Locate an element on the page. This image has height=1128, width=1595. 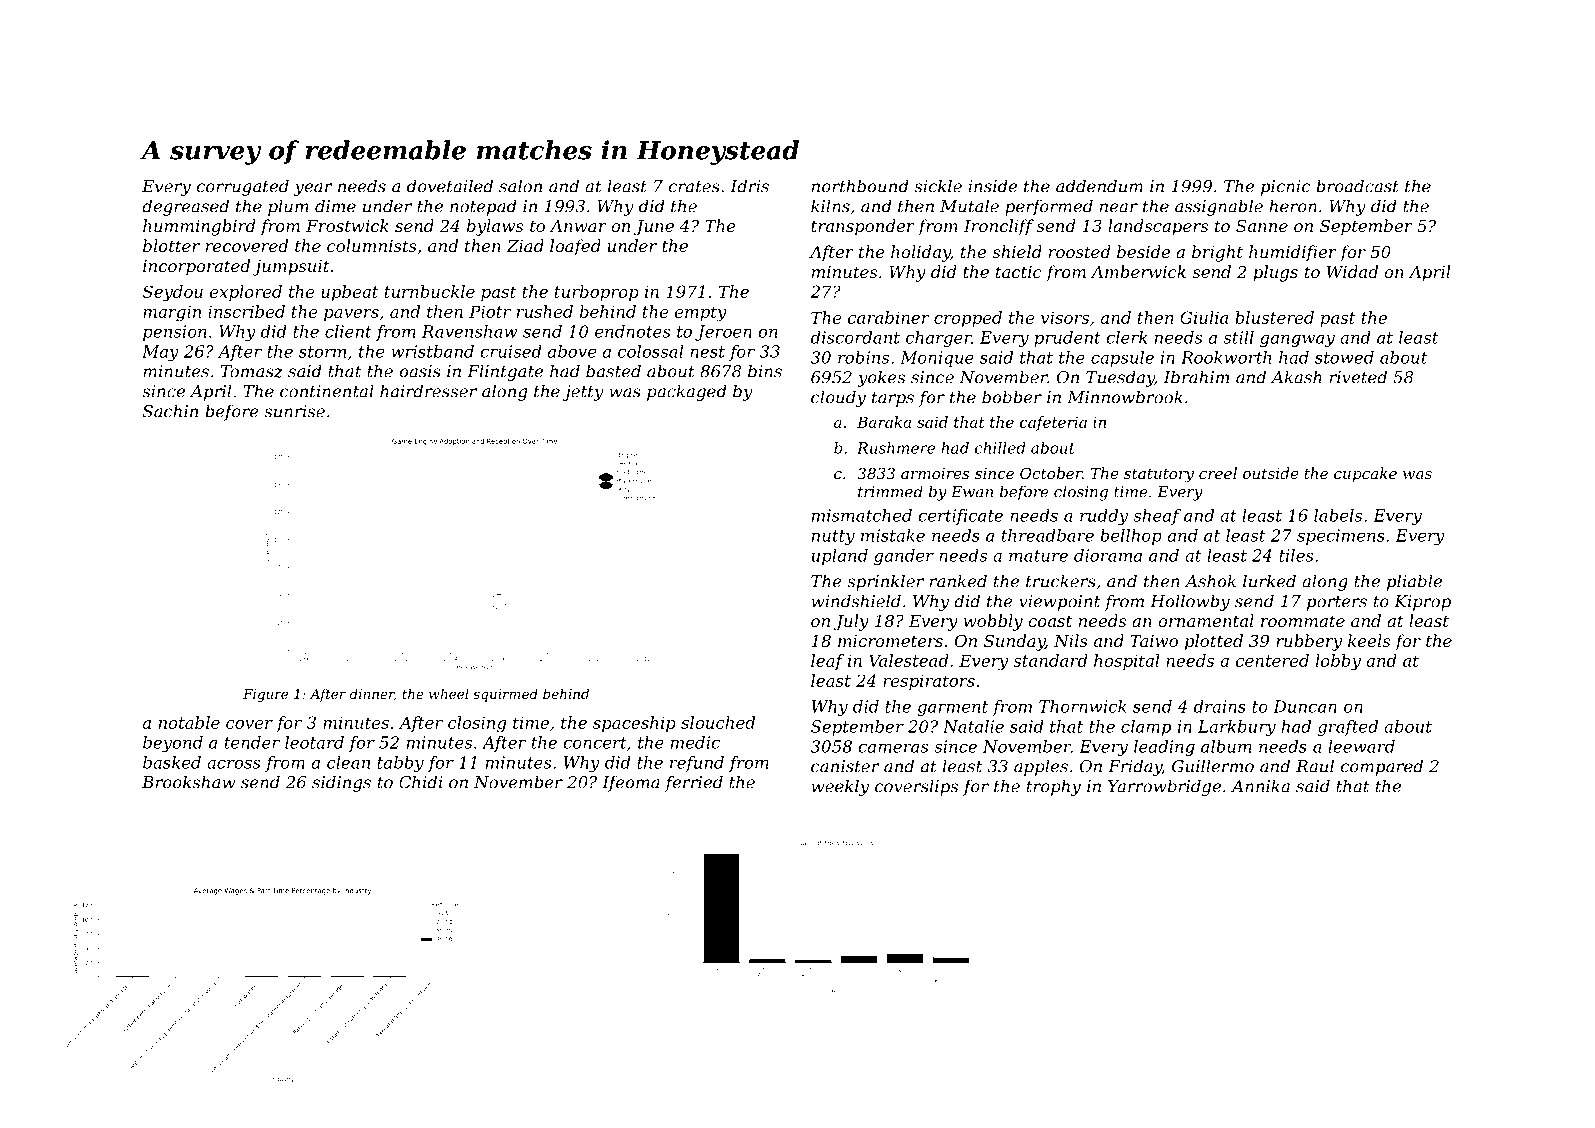
dinner is located at coordinates (372, 694).
